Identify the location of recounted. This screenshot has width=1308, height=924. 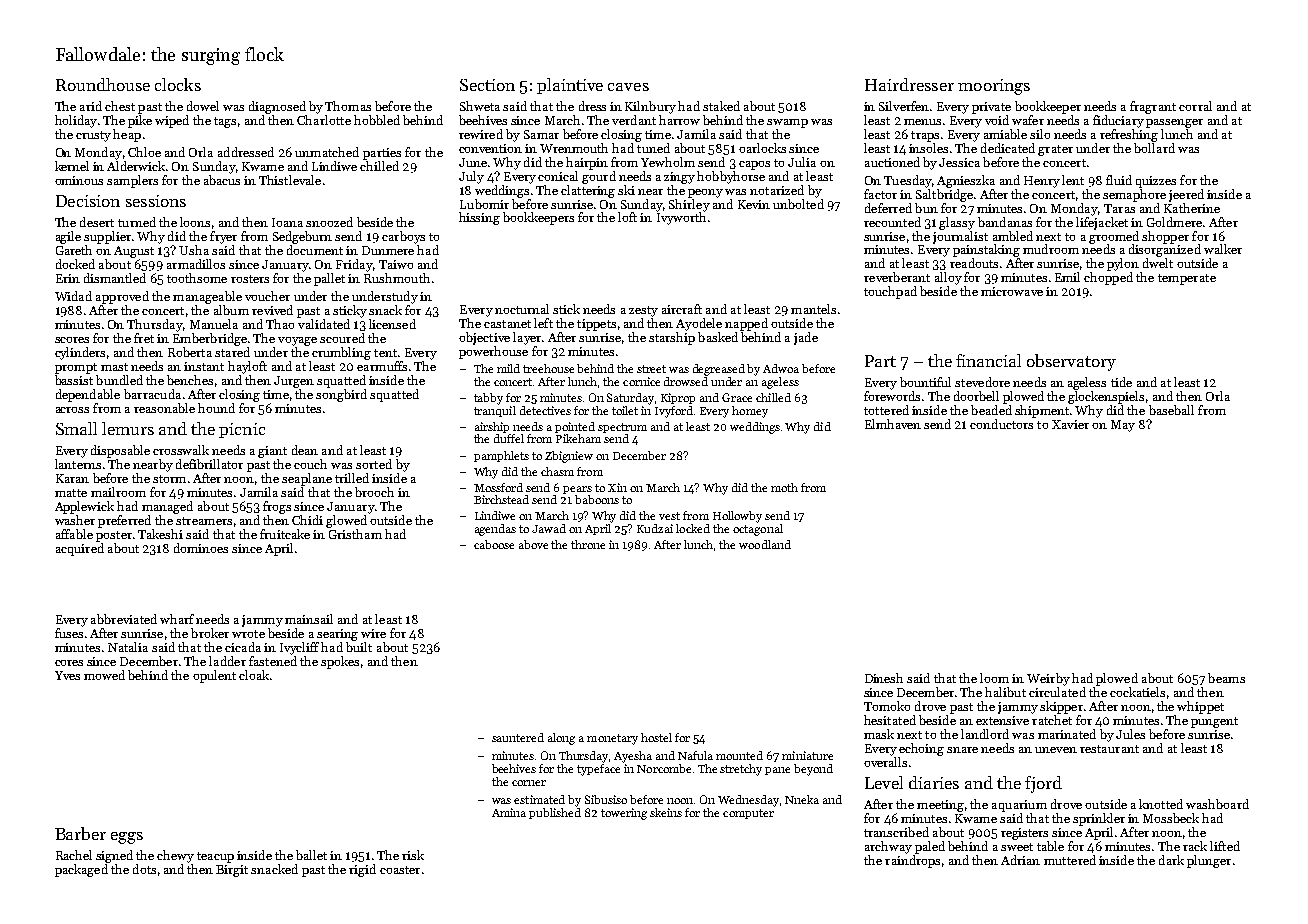
(892, 222).
